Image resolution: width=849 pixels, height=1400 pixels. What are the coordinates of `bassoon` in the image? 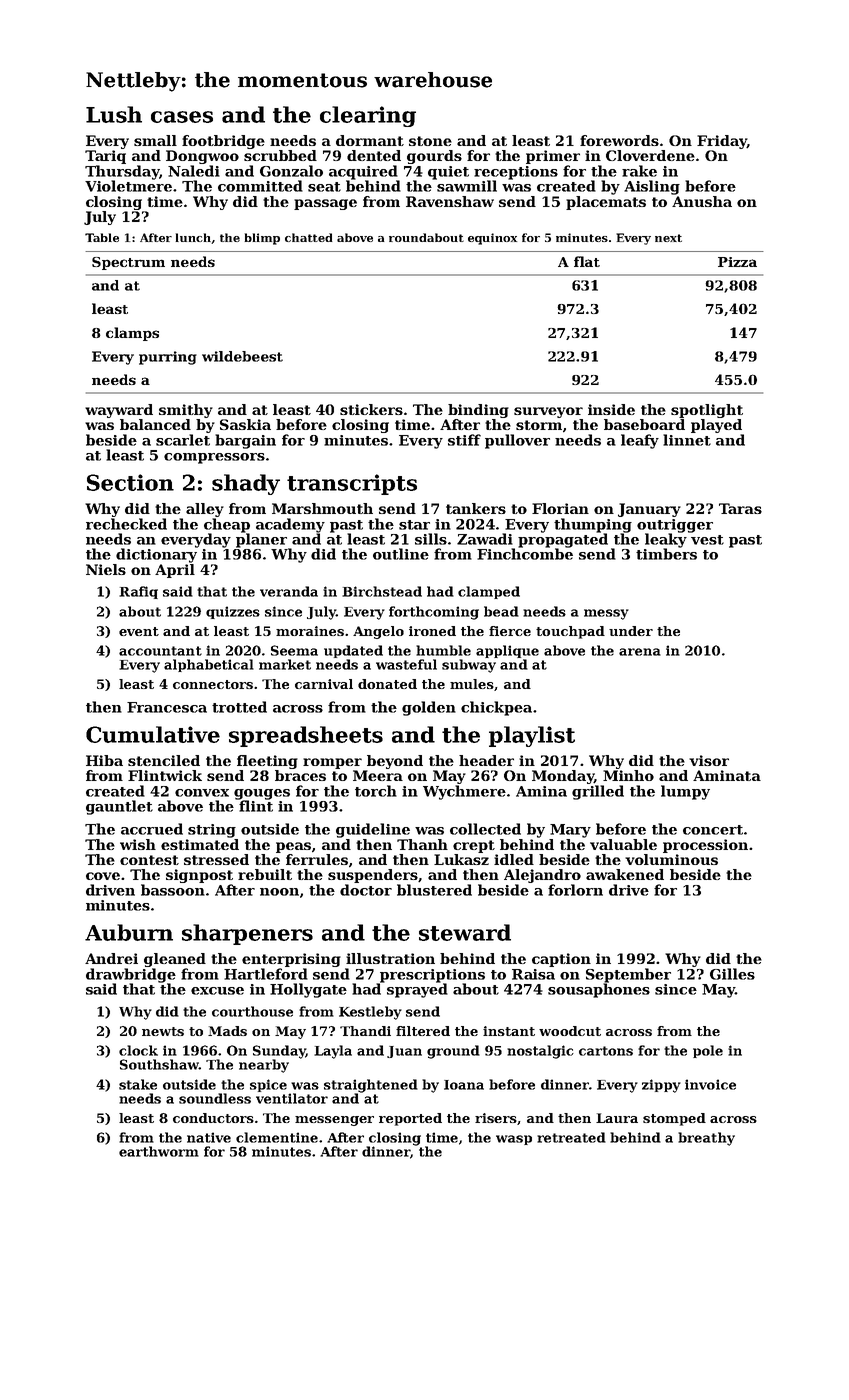 It's located at (173, 890).
